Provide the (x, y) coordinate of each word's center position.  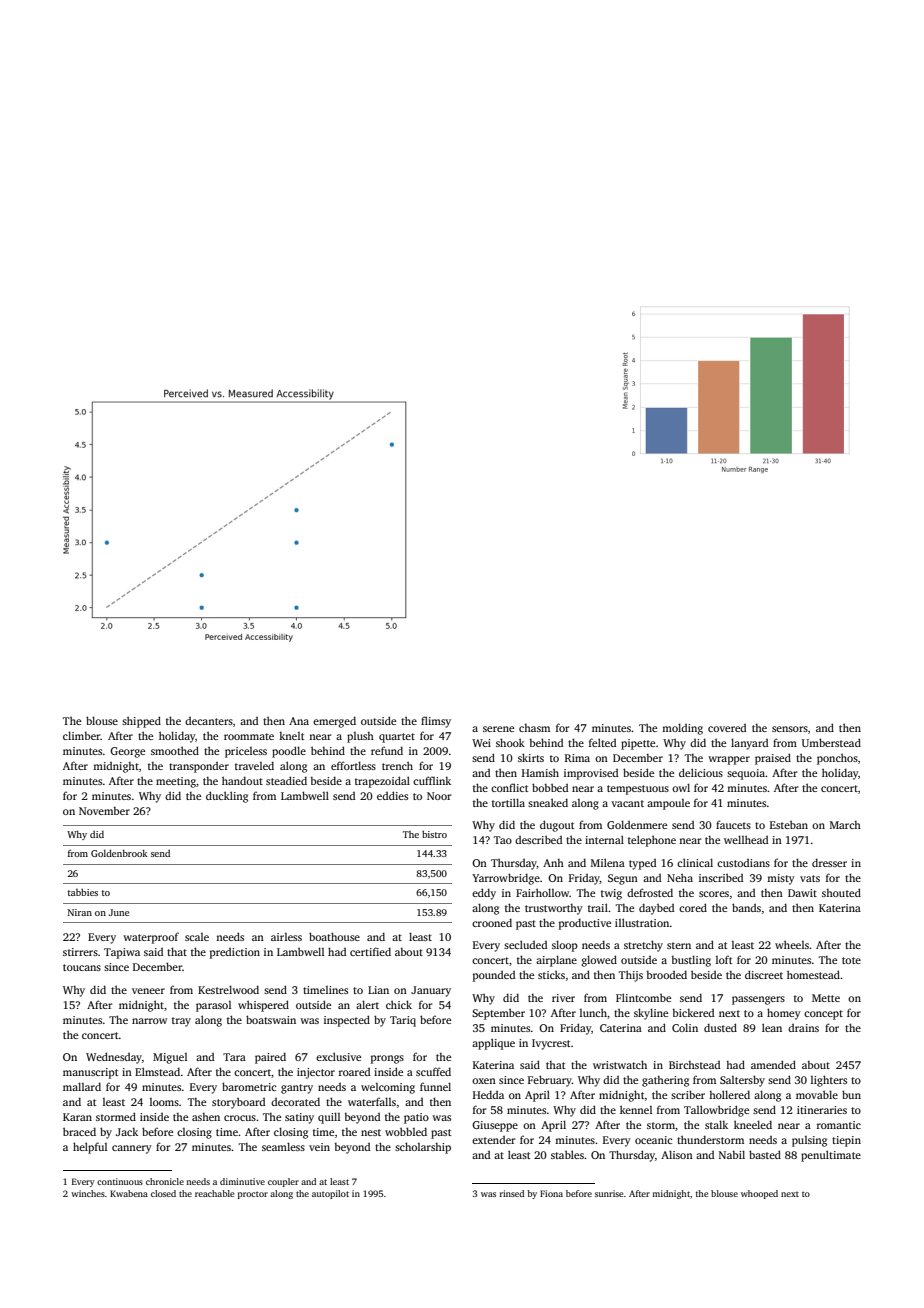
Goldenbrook (119, 853)
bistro (434, 834)
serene (498, 729)
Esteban (789, 824)
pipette (638, 744)
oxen (484, 1081)
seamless (283, 1146)
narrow (149, 1021)
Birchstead (694, 1065)
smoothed (175, 750)
